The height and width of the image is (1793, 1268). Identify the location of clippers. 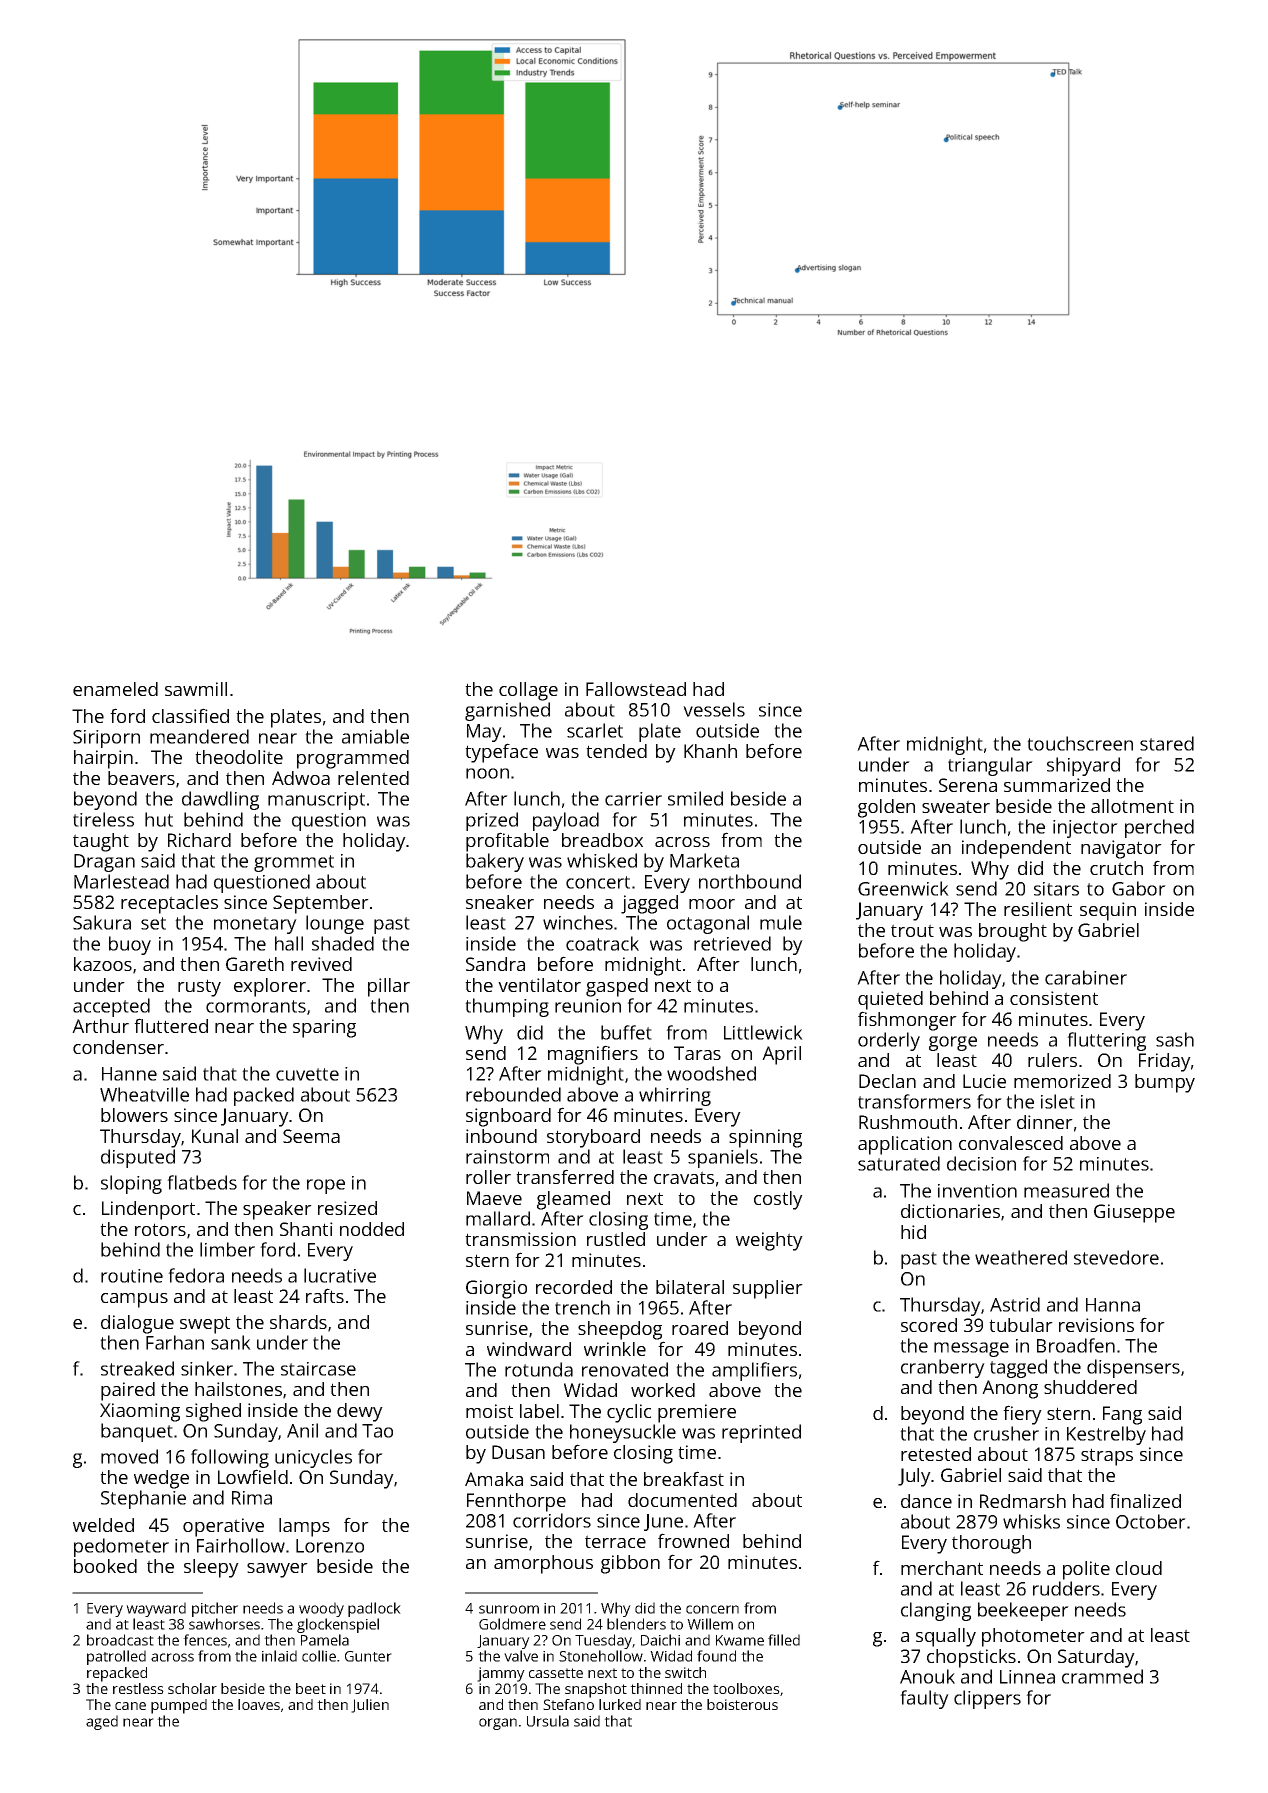
(987, 1699).
